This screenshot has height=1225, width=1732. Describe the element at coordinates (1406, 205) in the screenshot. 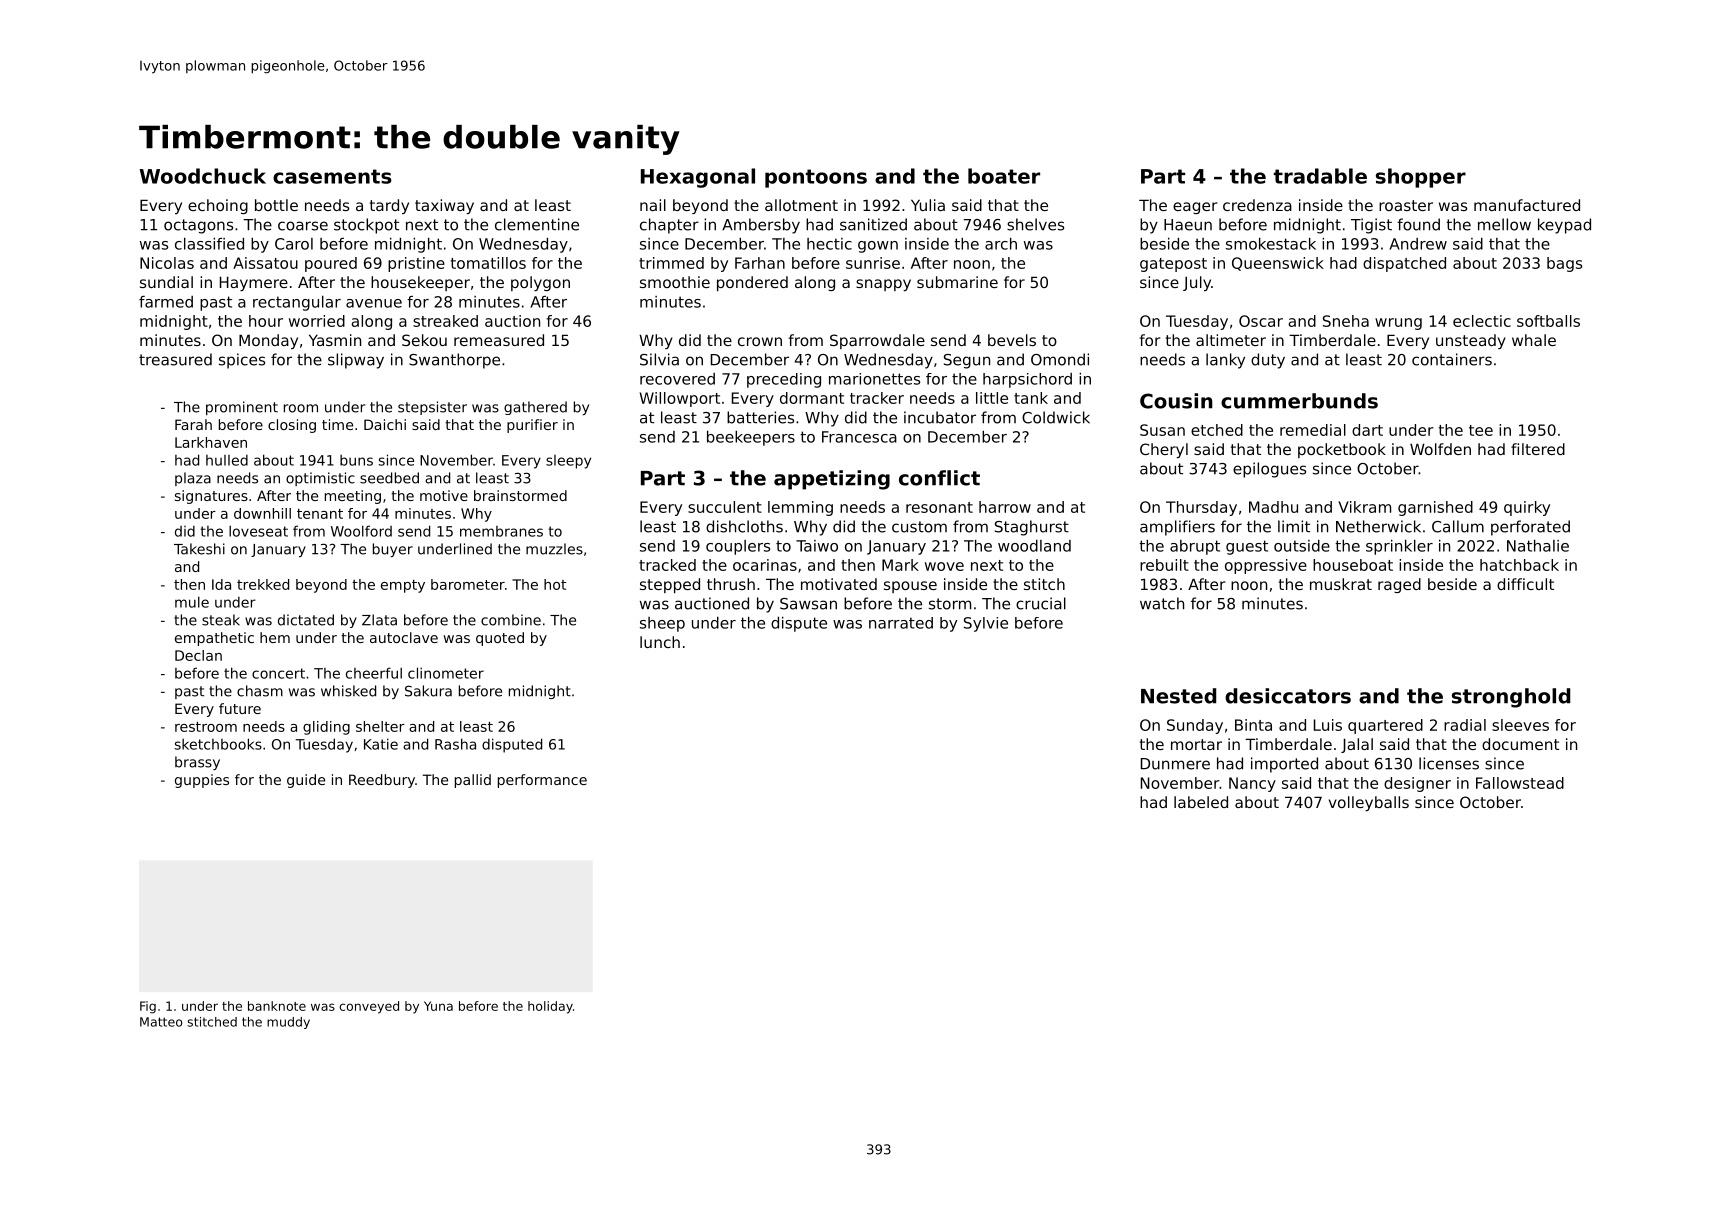

I see `roaster` at that location.
